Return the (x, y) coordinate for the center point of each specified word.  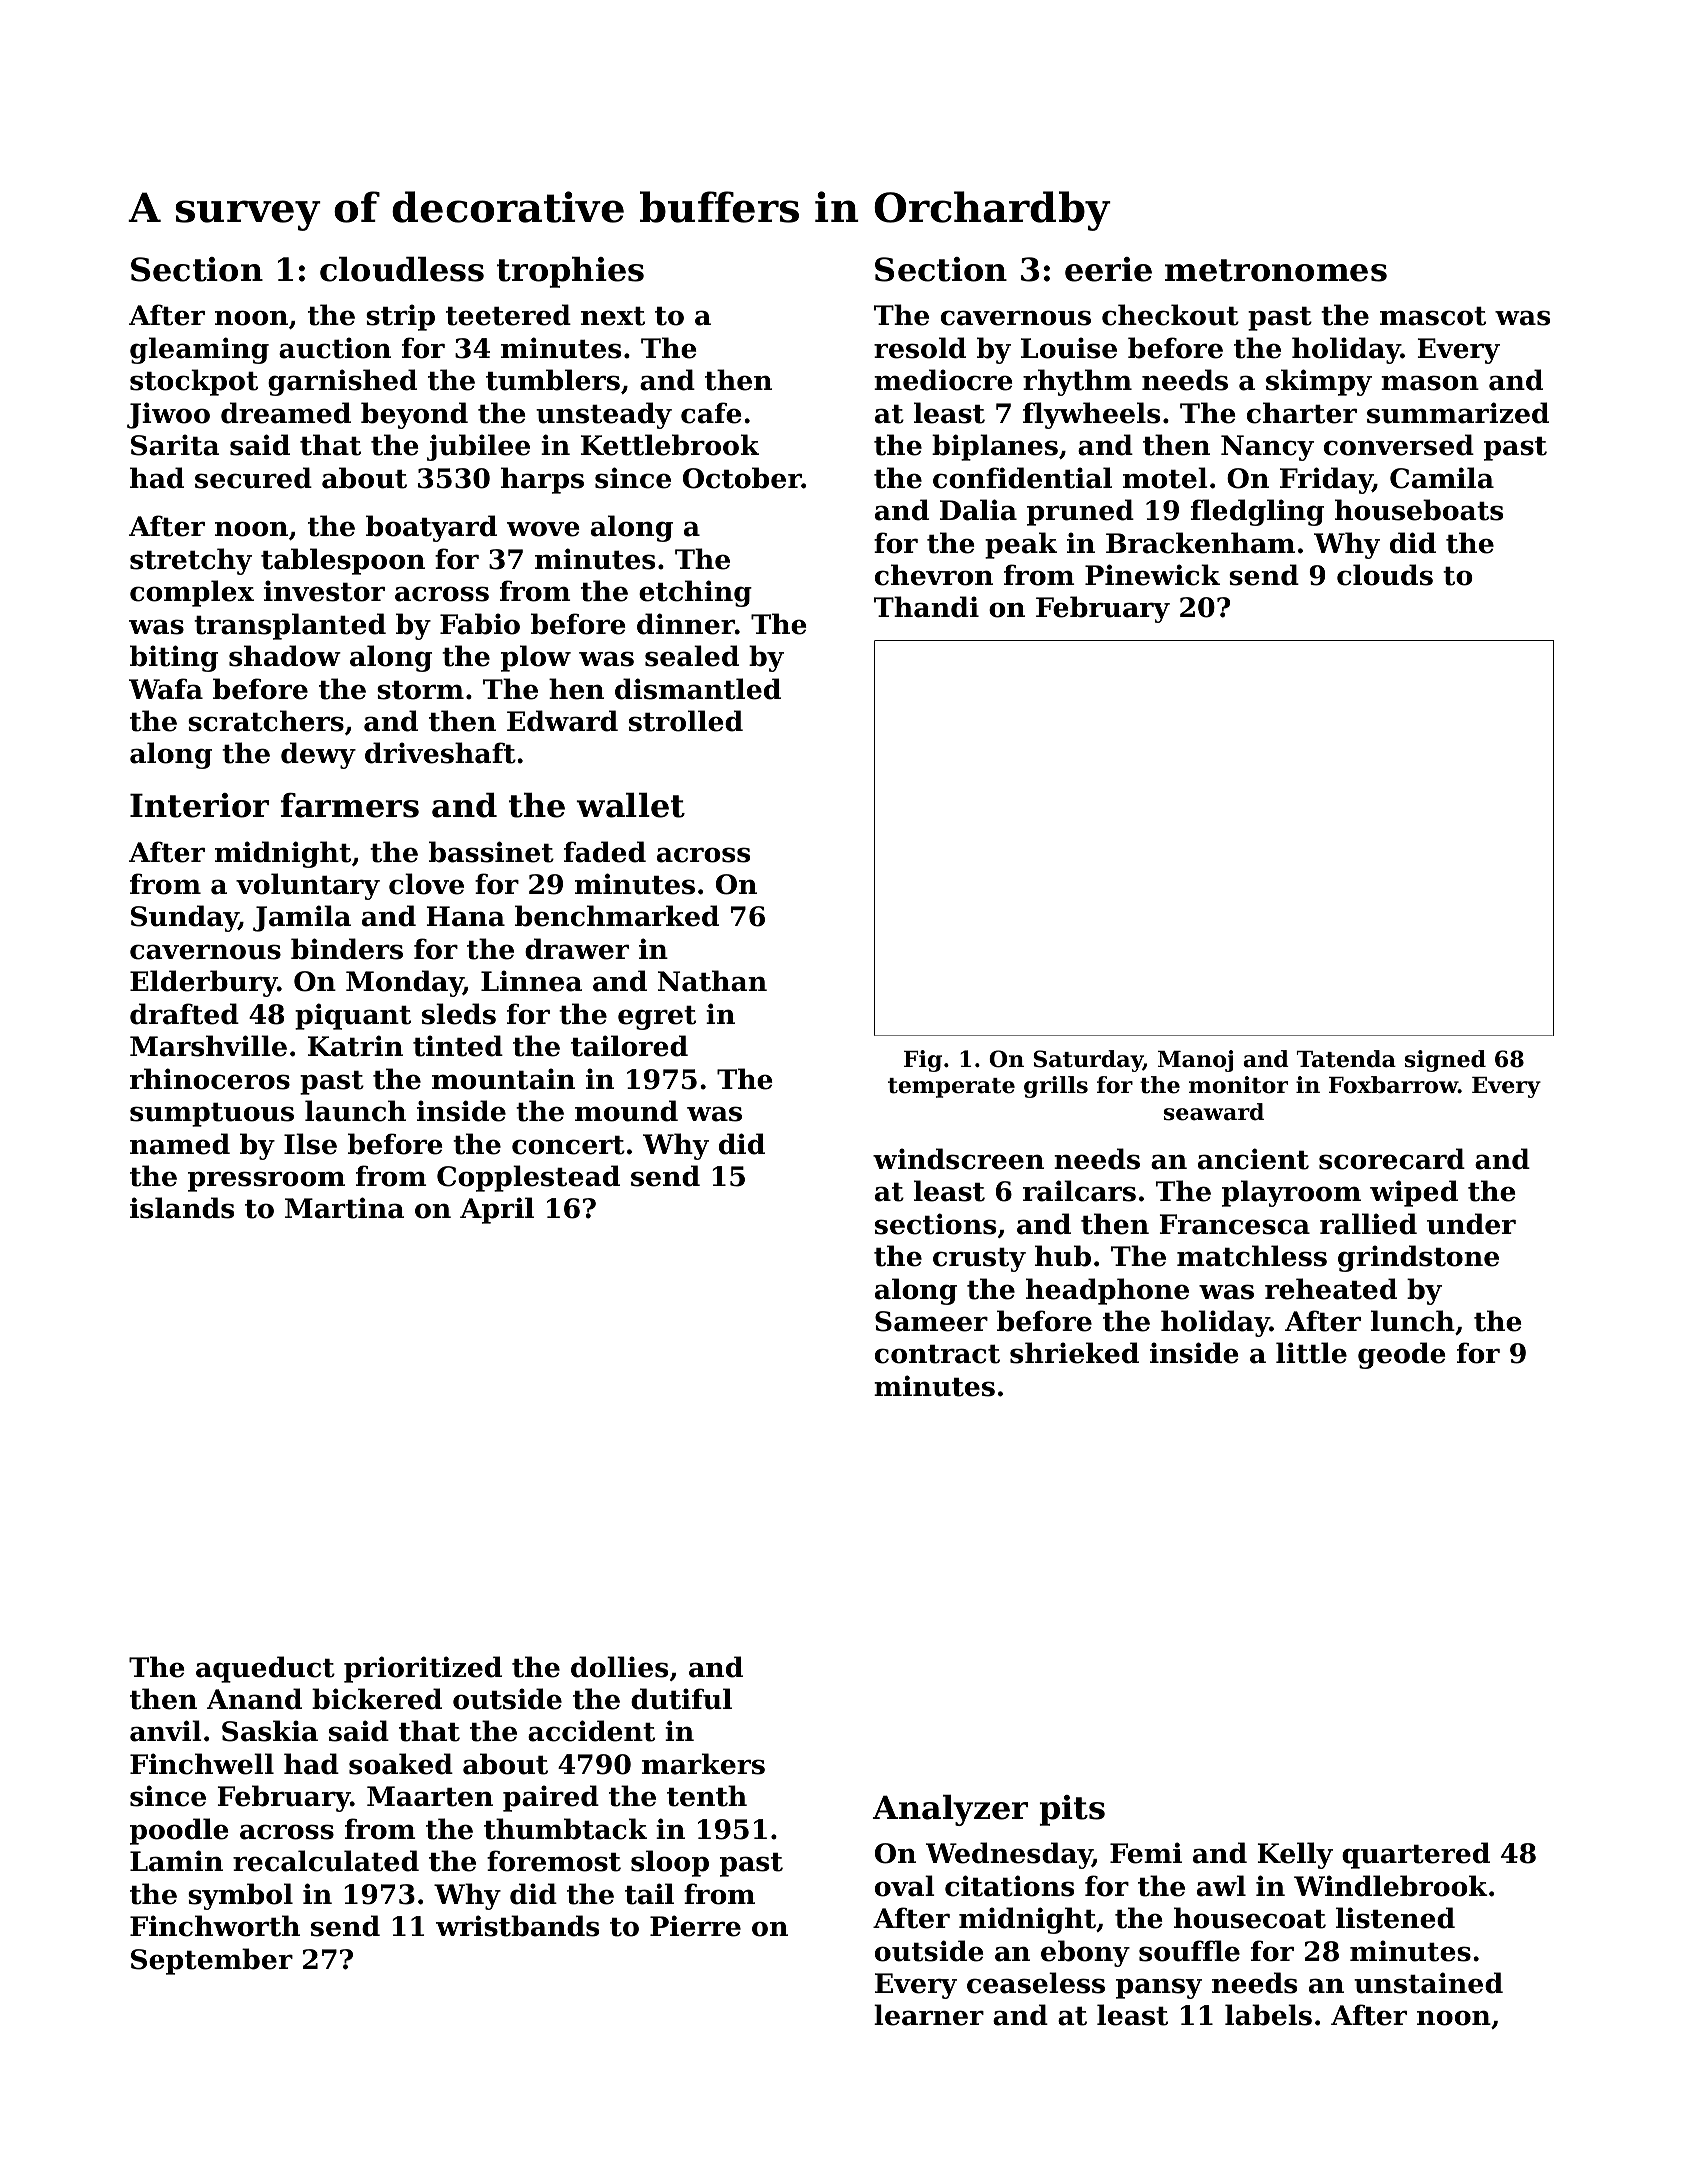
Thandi (926, 607)
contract (937, 1354)
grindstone (1418, 1258)
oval (905, 1886)
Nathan (712, 981)
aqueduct (265, 1669)
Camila (1442, 478)
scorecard (1392, 1159)
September (212, 1961)
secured (253, 478)
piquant (353, 1016)
